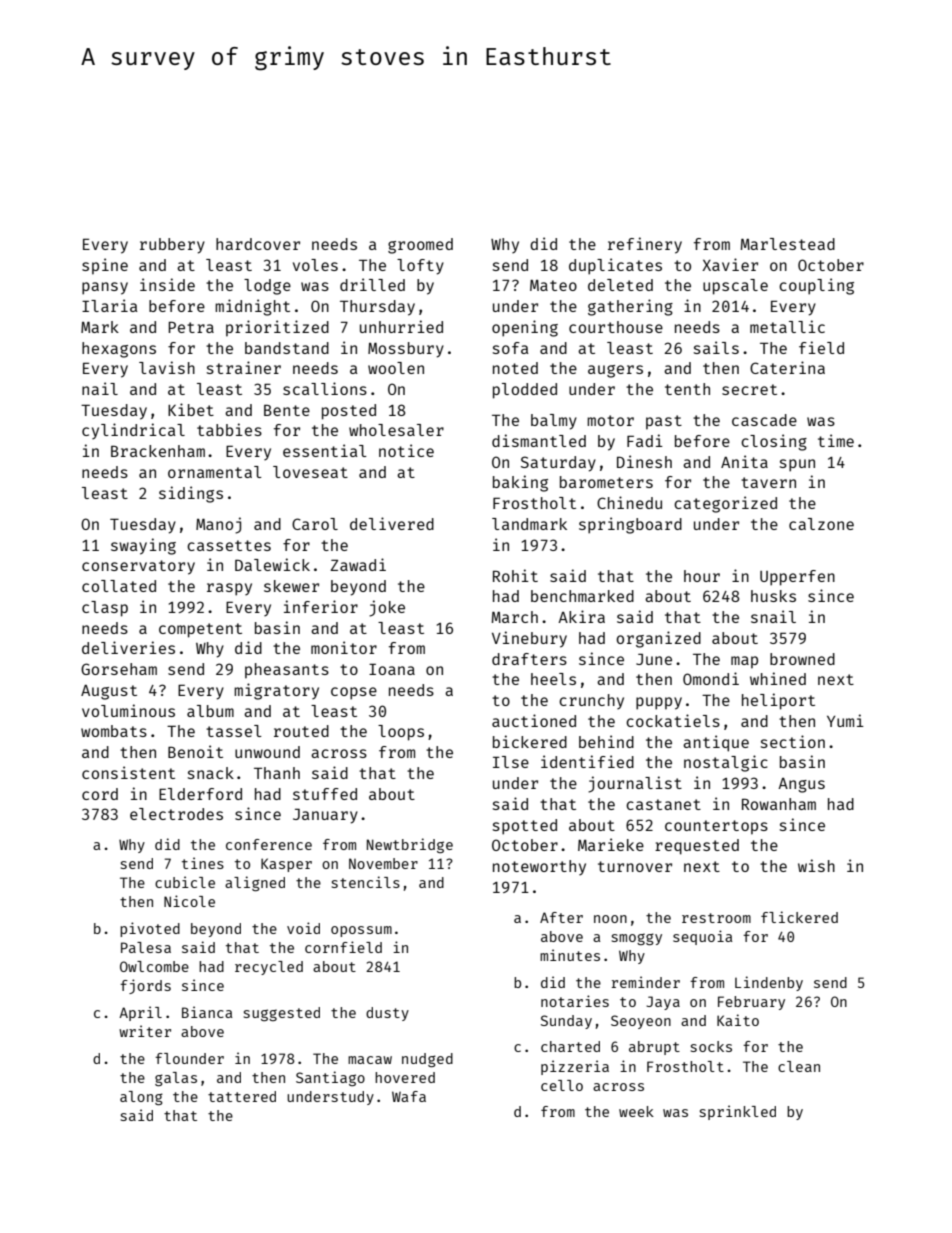 The image size is (952, 1233). Describe the element at coordinates (630, 525) in the screenshot. I see `springboard` at that location.
